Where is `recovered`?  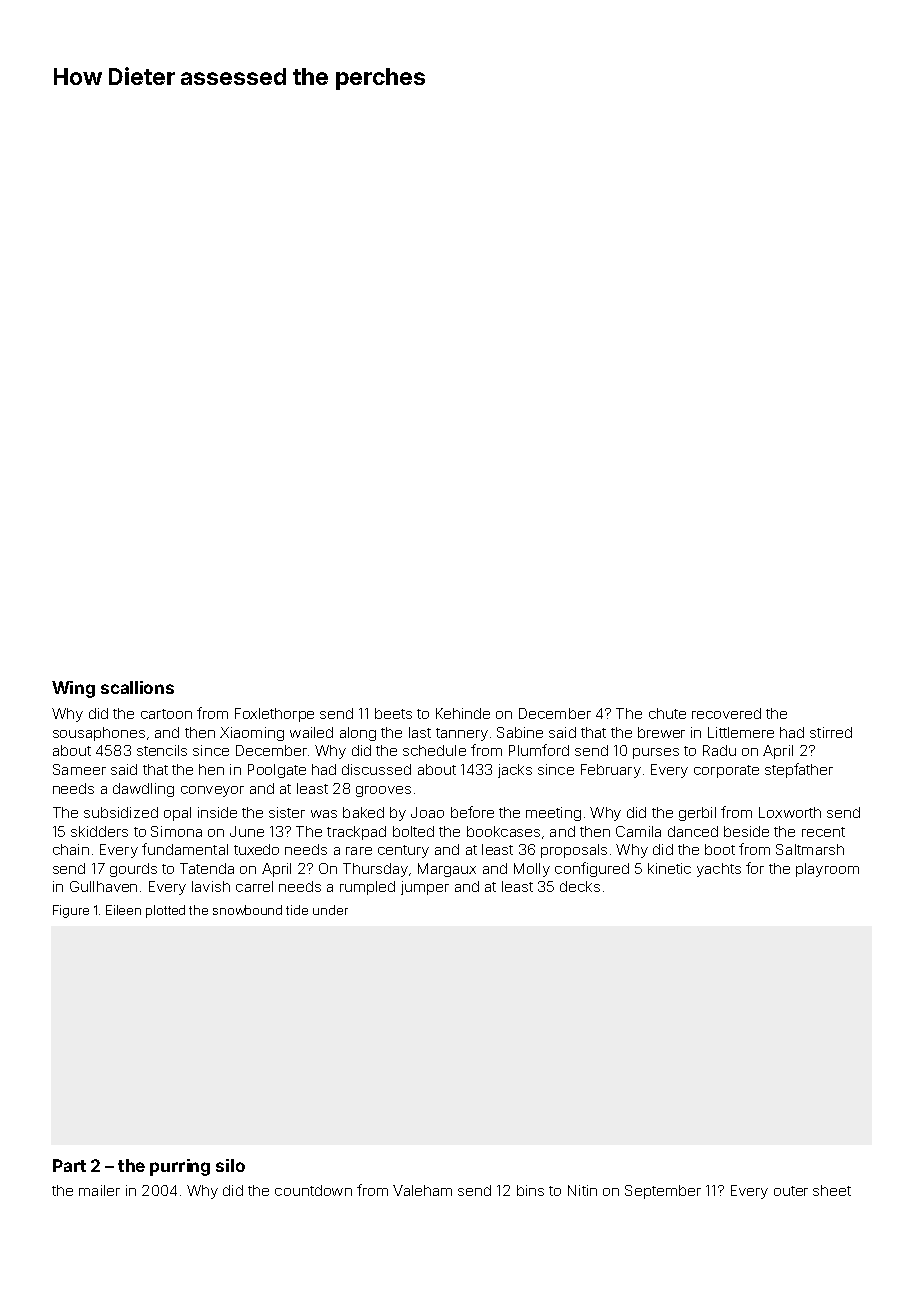 recovered is located at coordinates (726, 713).
